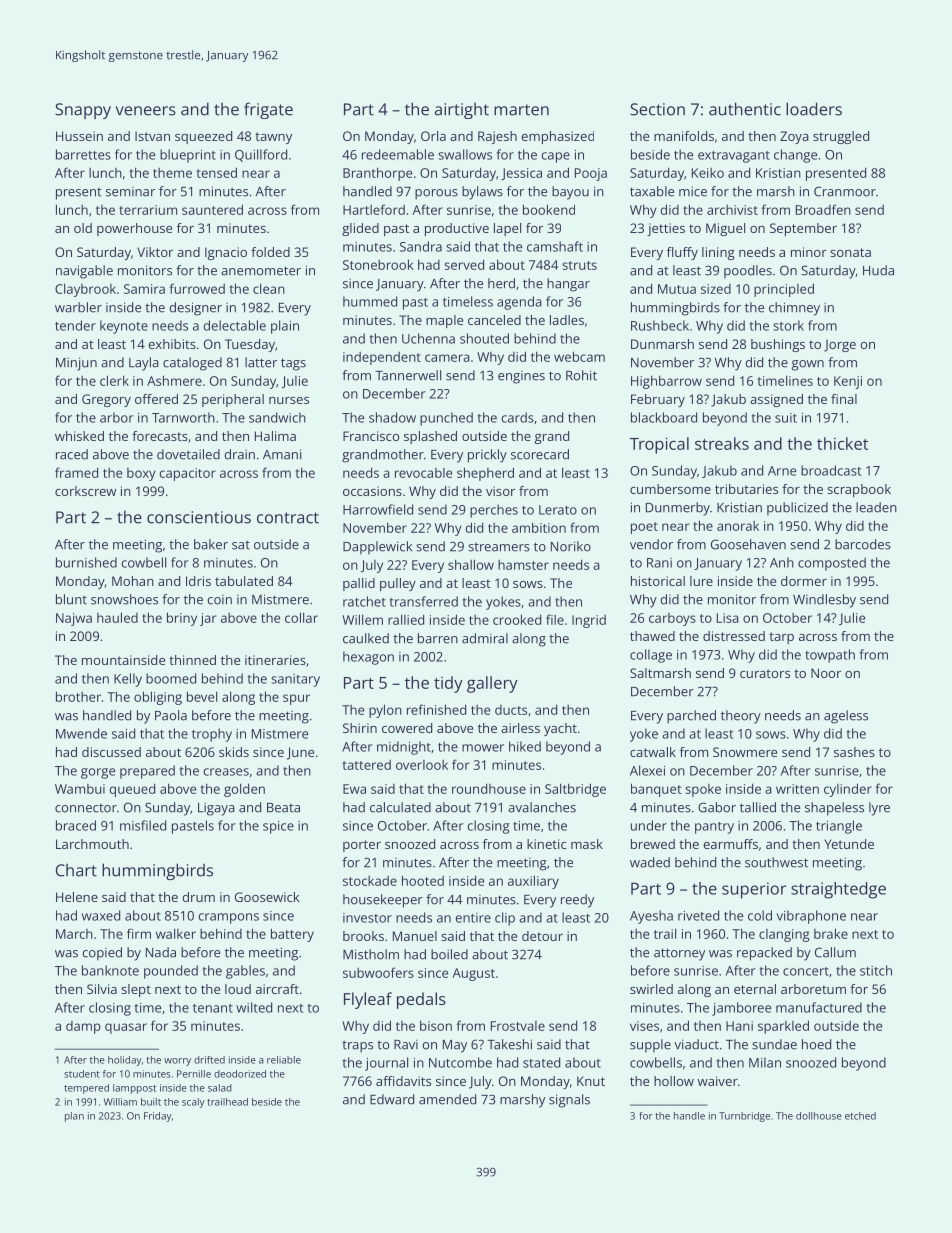  Describe the element at coordinates (658, 400) in the screenshot. I see `February` at that location.
